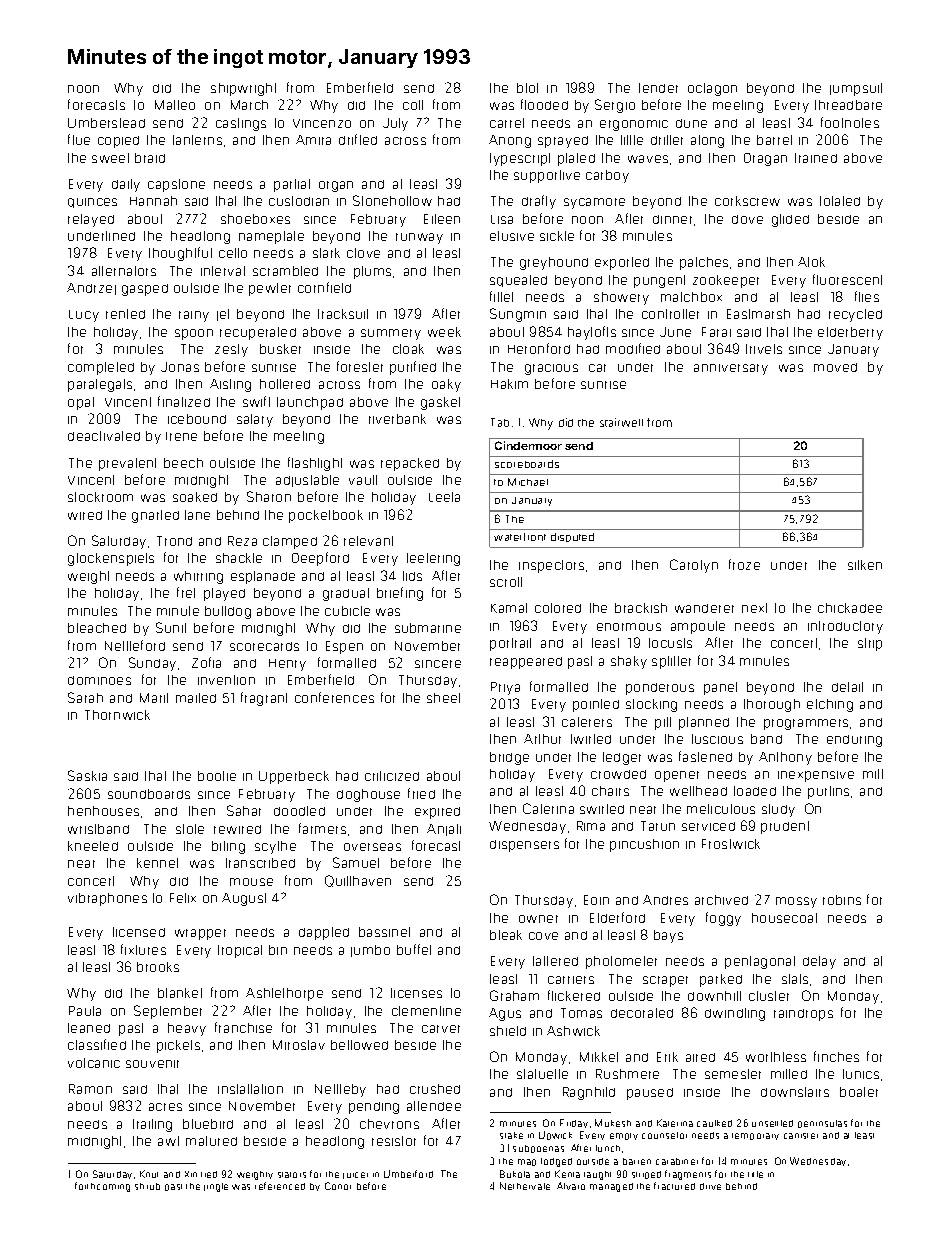  Describe the element at coordinates (520, 159) in the screenshot. I see `typescript` at that location.
